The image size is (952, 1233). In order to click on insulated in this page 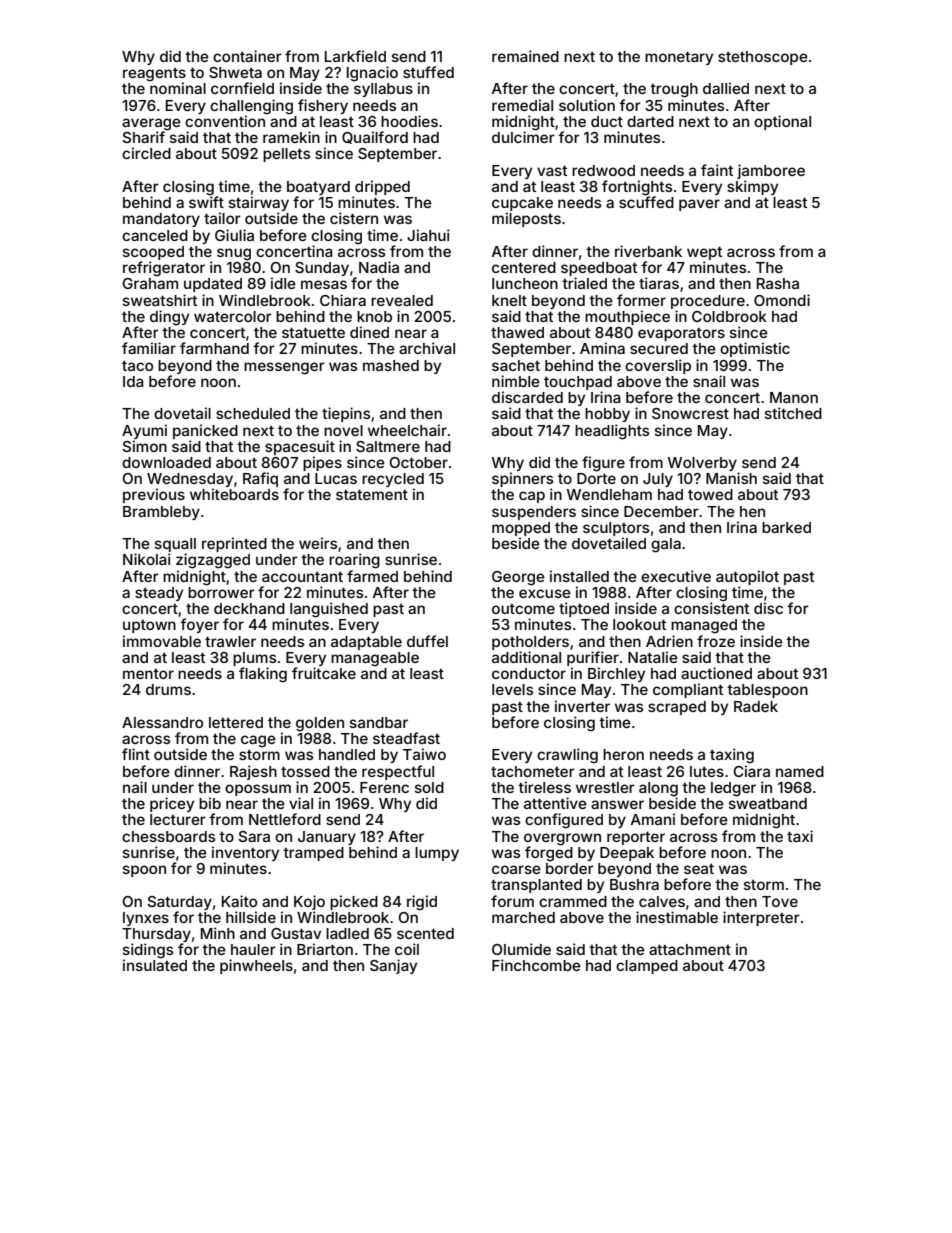, I will do `click(155, 965)`.
